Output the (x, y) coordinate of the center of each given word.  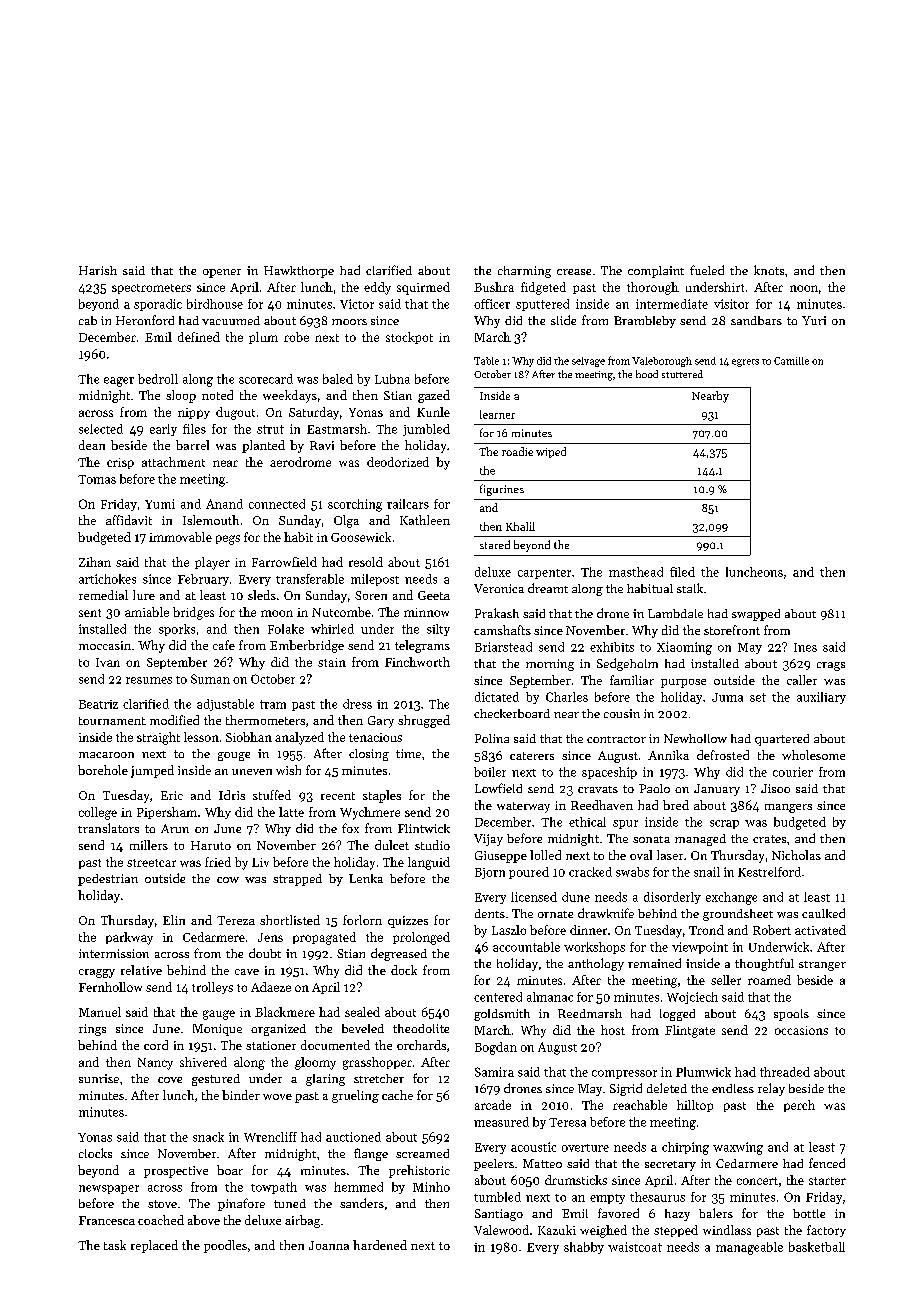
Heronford (145, 320)
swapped (756, 615)
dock (404, 970)
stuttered (682, 374)
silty (438, 630)
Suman (210, 679)
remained (654, 963)
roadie (517, 451)
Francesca (107, 1220)
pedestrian (108, 880)
